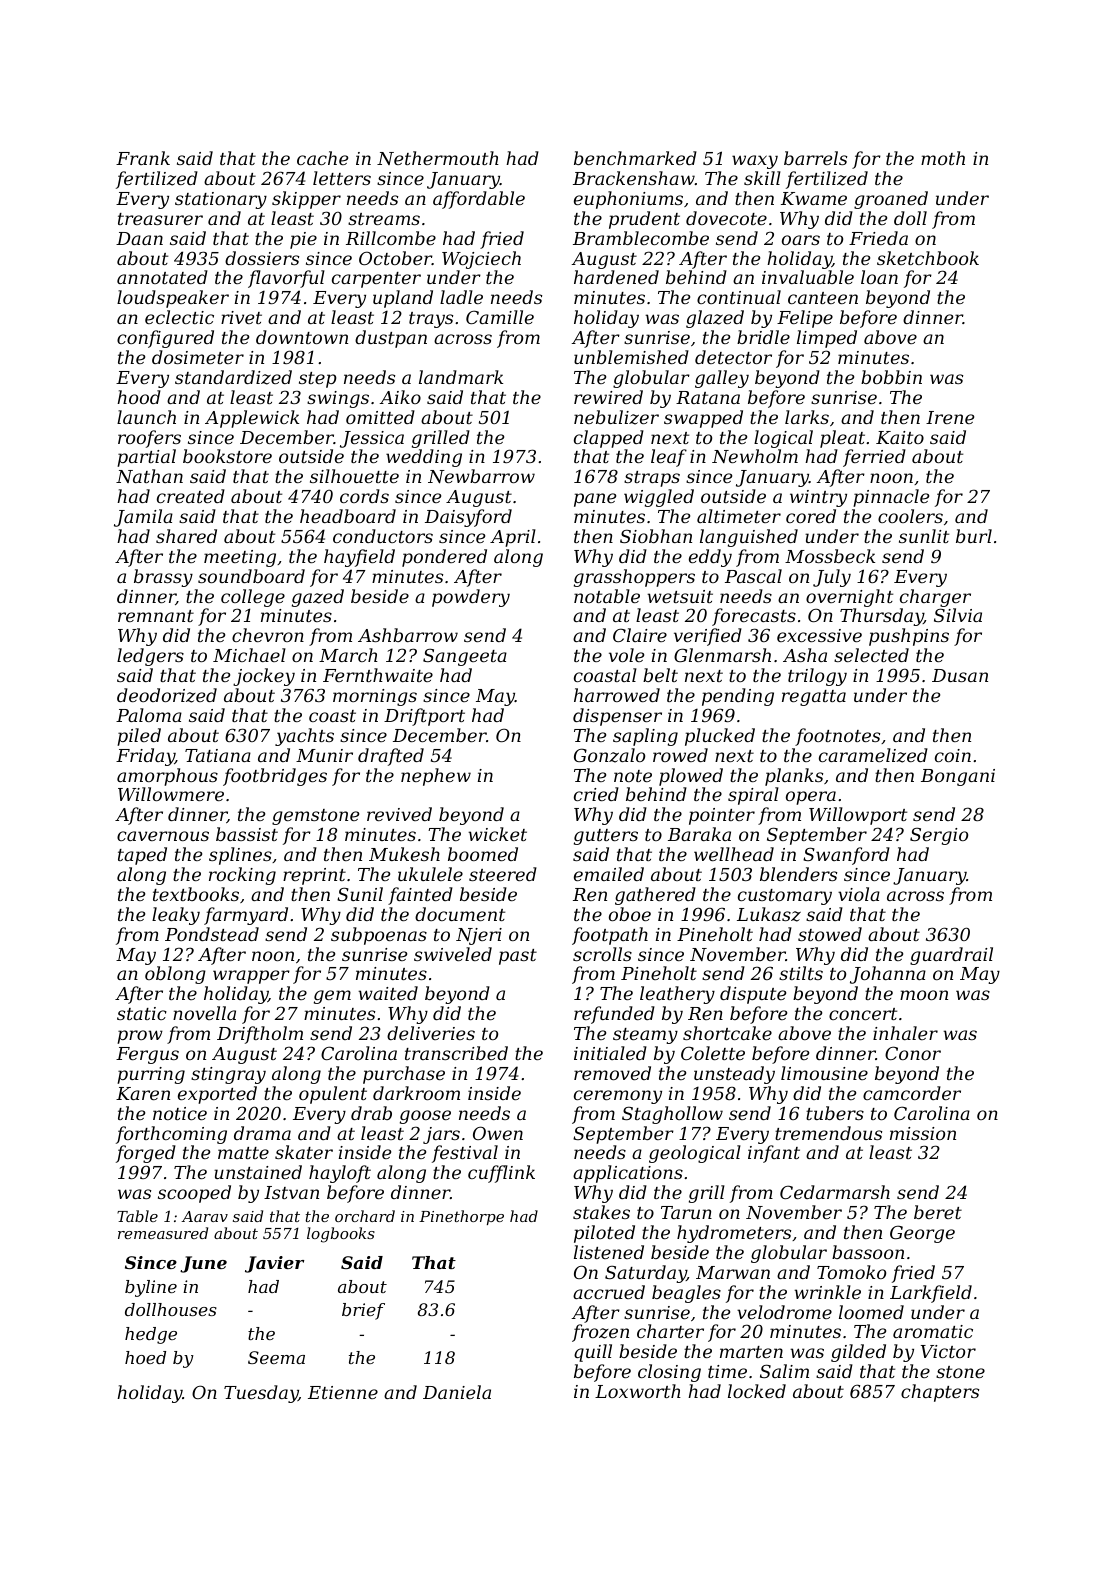 This screenshot has height=1587, width=1117. Describe the element at coordinates (304, 737) in the screenshot. I see `yachts` at that location.
